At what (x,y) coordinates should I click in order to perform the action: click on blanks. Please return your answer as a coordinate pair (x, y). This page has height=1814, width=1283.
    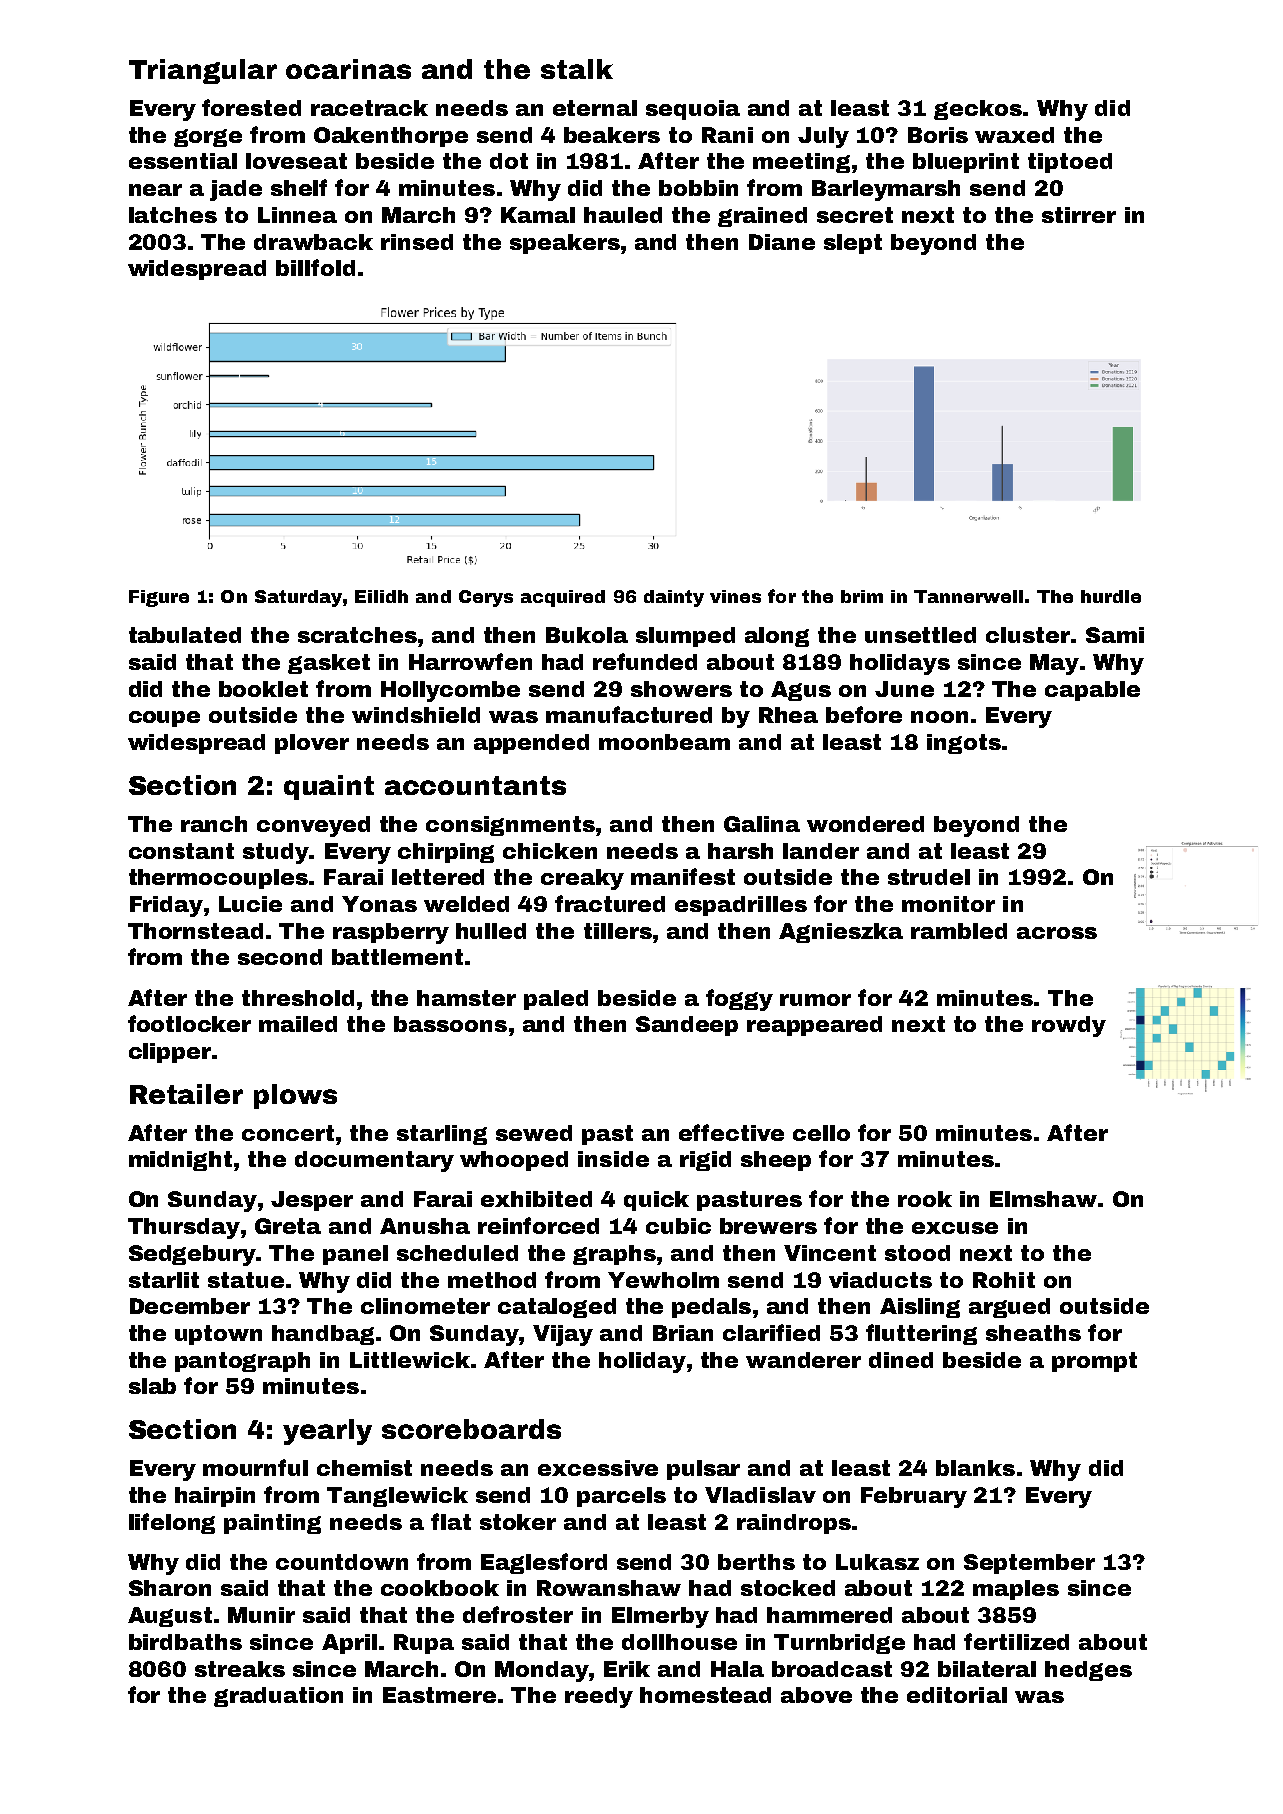
    Looking at the image, I should click on (975, 1468).
